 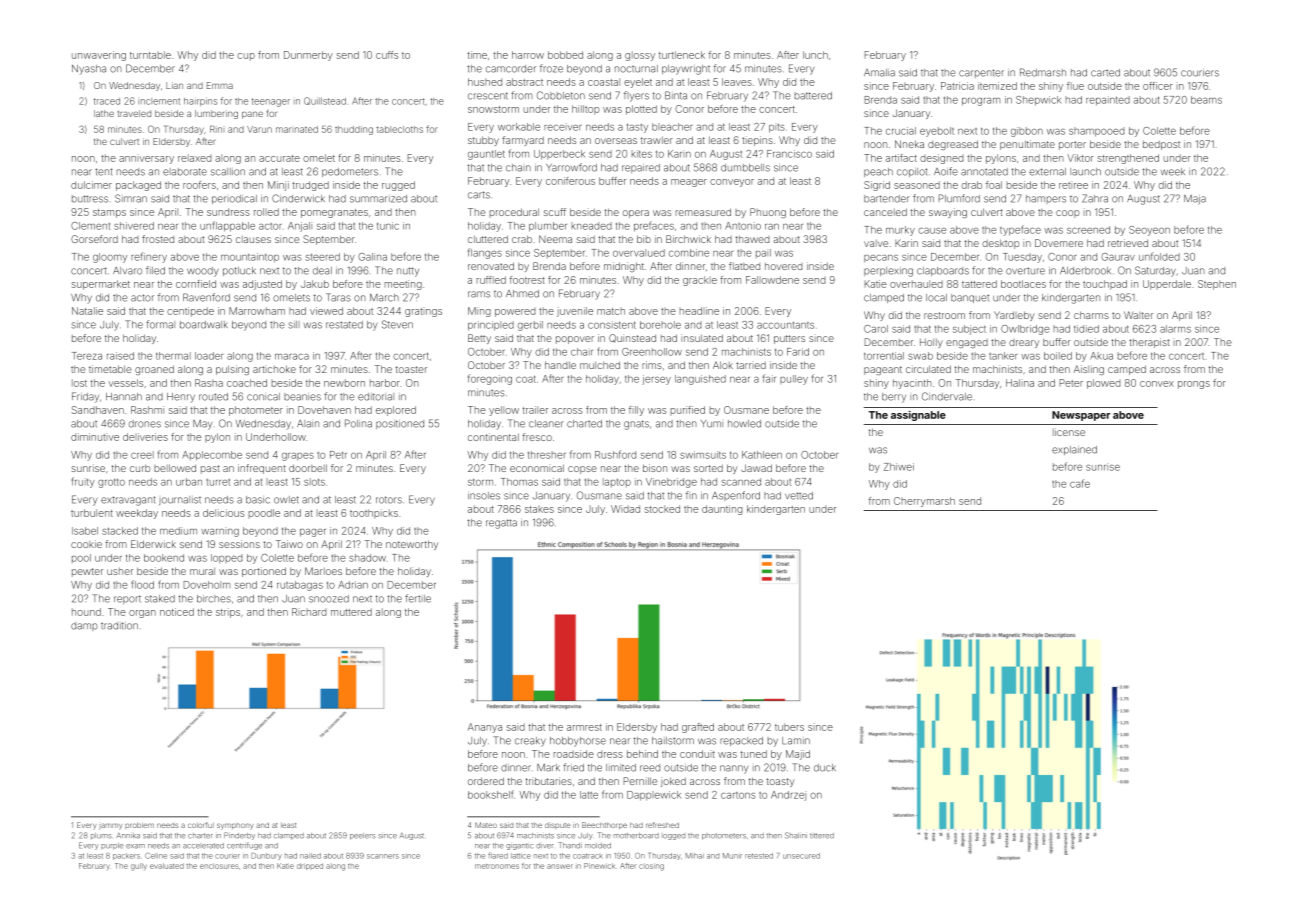 What do you see at coordinates (418, 598) in the page?
I see `fertile` at bounding box center [418, 598].
